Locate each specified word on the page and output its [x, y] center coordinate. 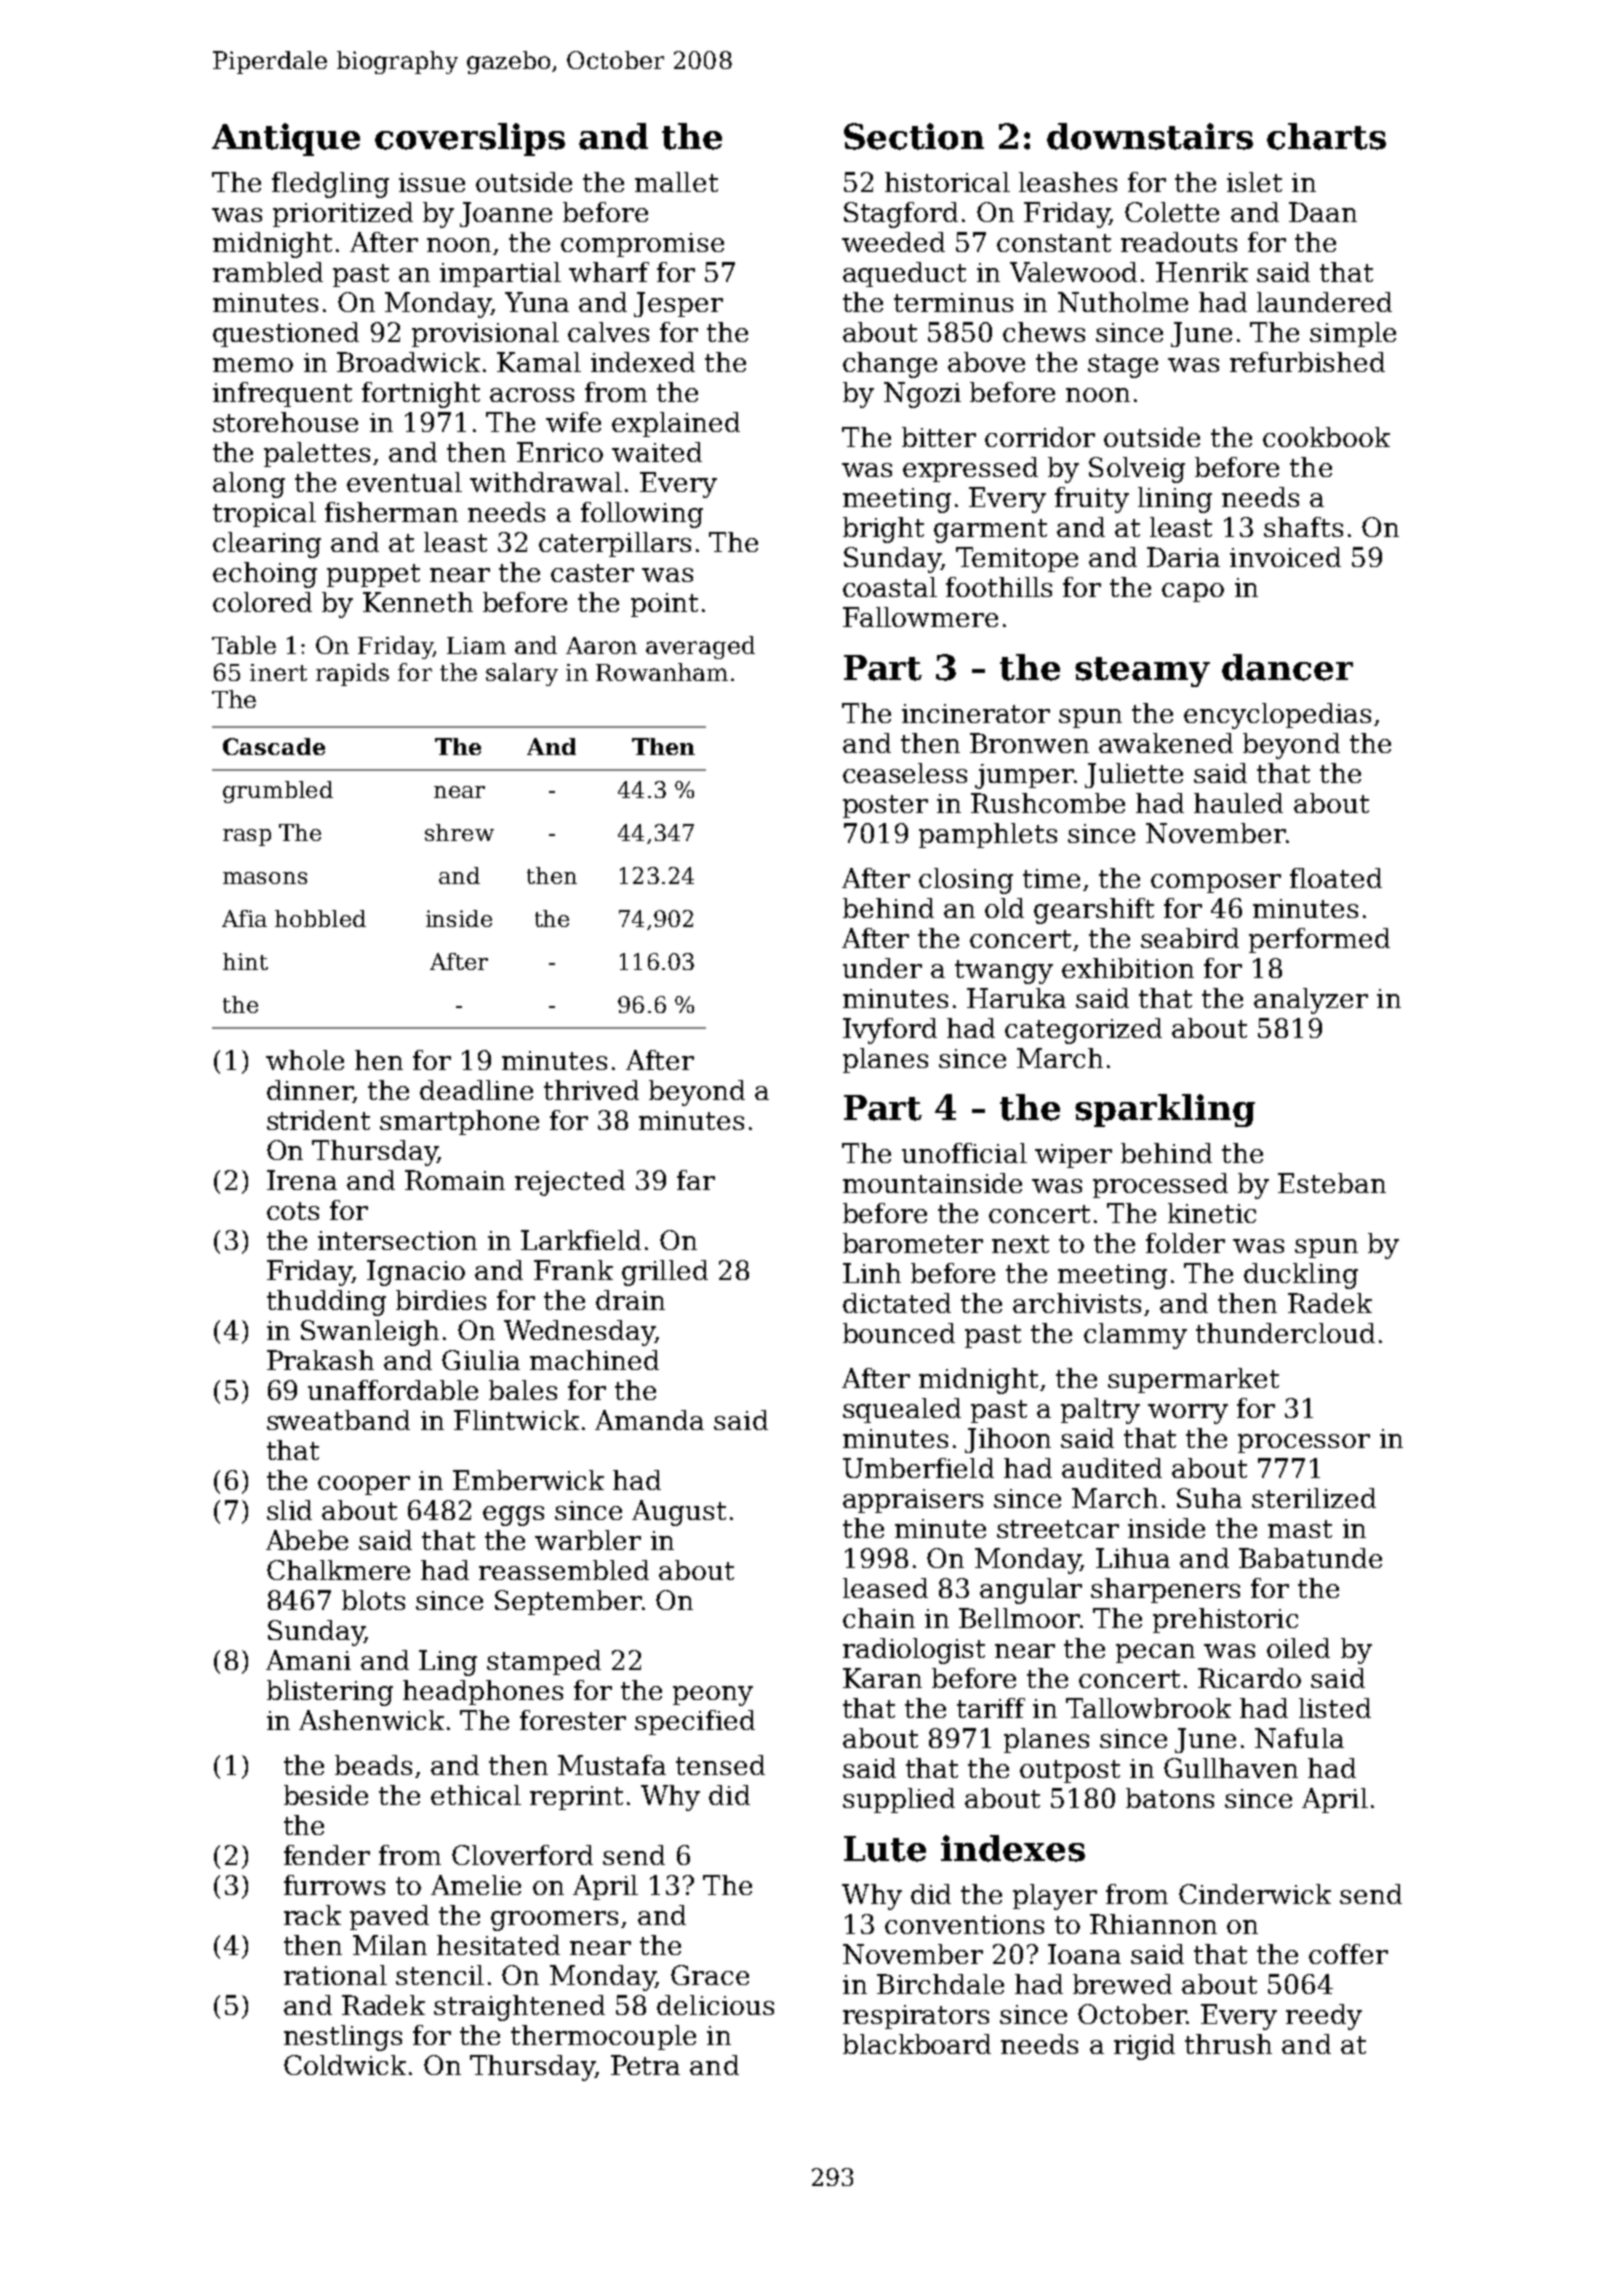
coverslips [470, 139]
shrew [459, 832]
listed [1335, 1708]
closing [966, 881]
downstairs [1150, 136]
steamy [1142, 672]
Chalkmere [338, 1570]
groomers [554, 1921]
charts [1326, 136]
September [568, 1602]
